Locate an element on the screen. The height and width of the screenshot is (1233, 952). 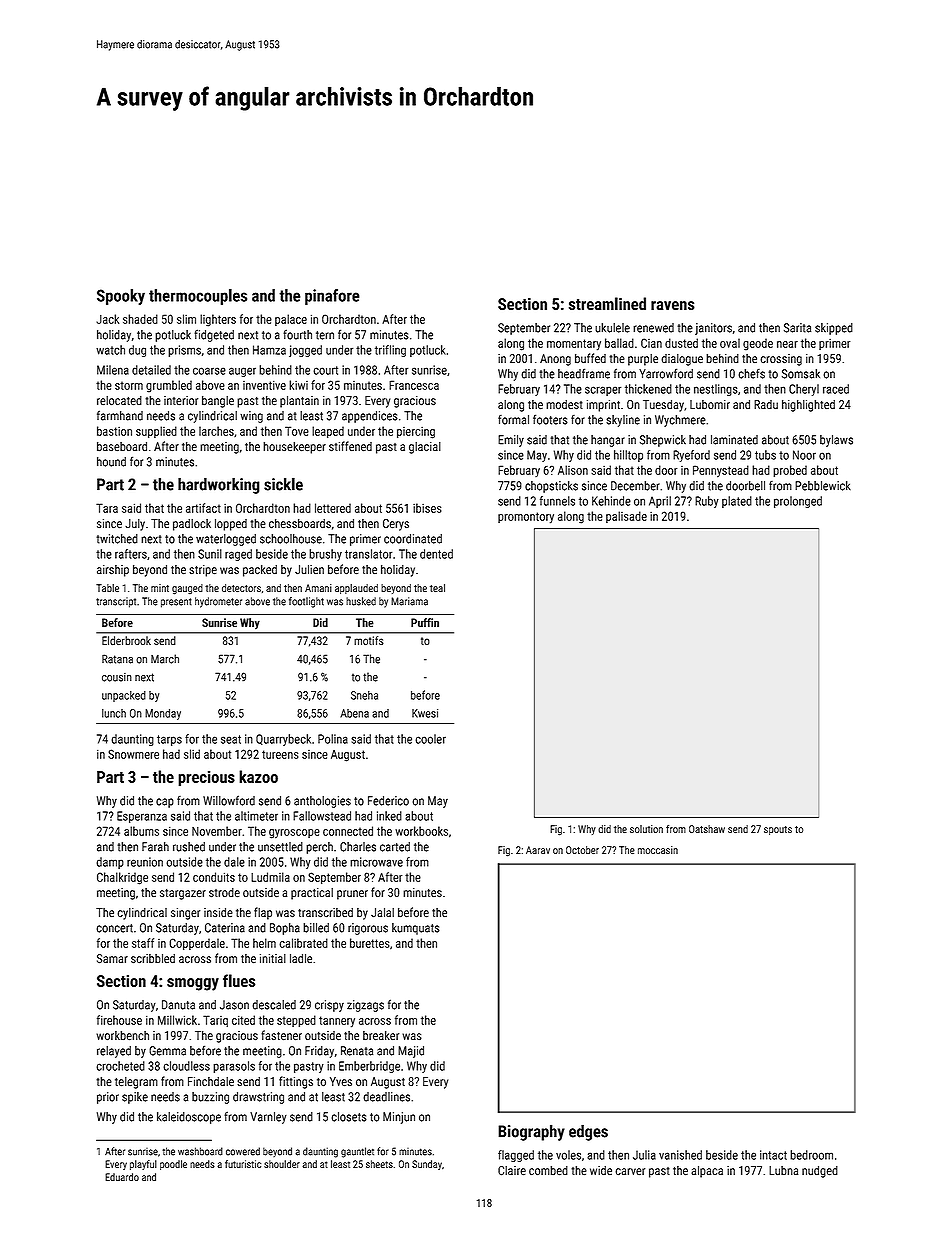
renewed is located at coordinates (653, 328).
